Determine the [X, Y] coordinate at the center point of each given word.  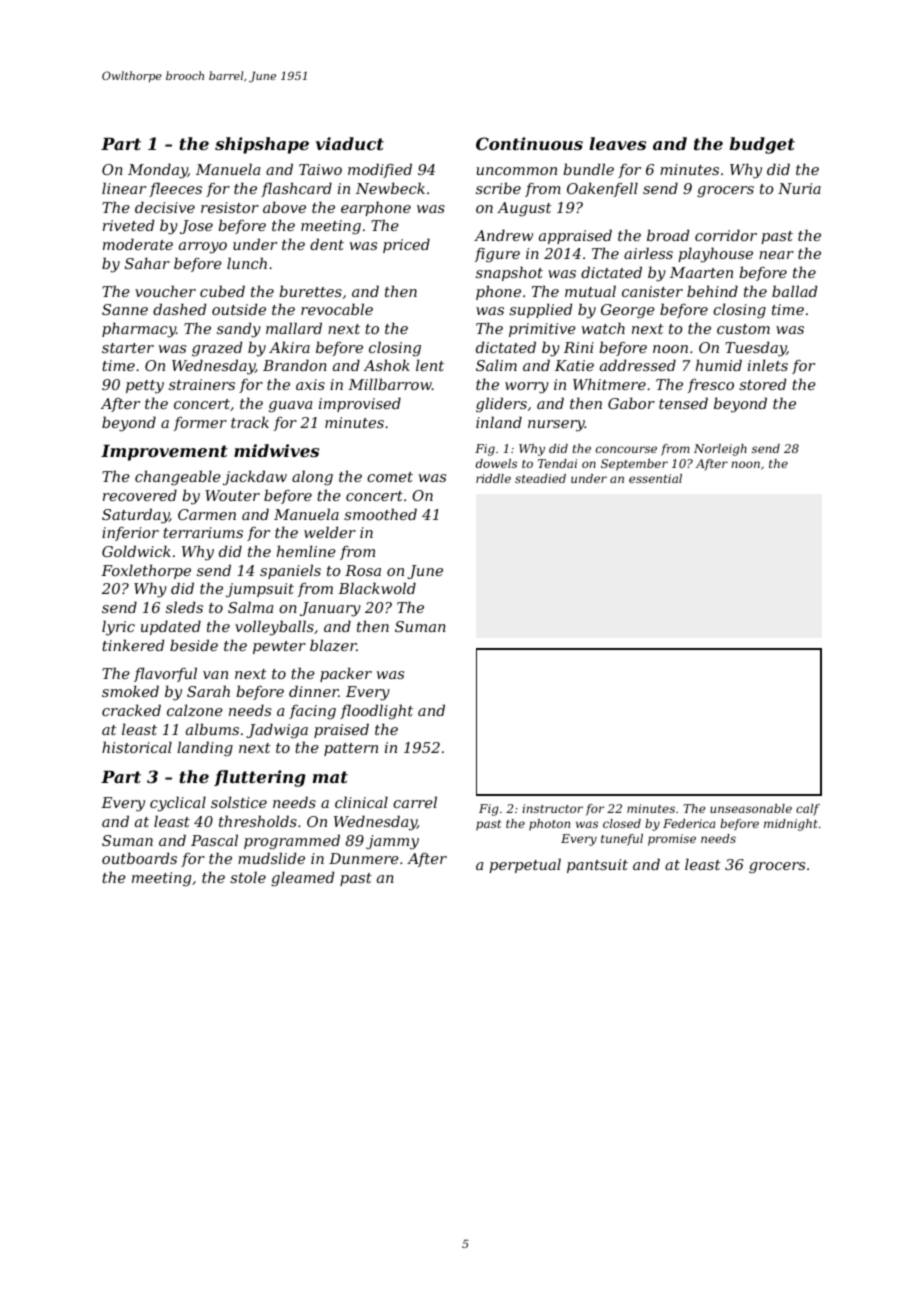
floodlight [376, 712]
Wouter [232, 495]
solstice [239, 802]
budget [762, 145]
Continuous [529, 143]
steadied [540, 478]
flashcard [296, 189]
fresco [711, 386]
